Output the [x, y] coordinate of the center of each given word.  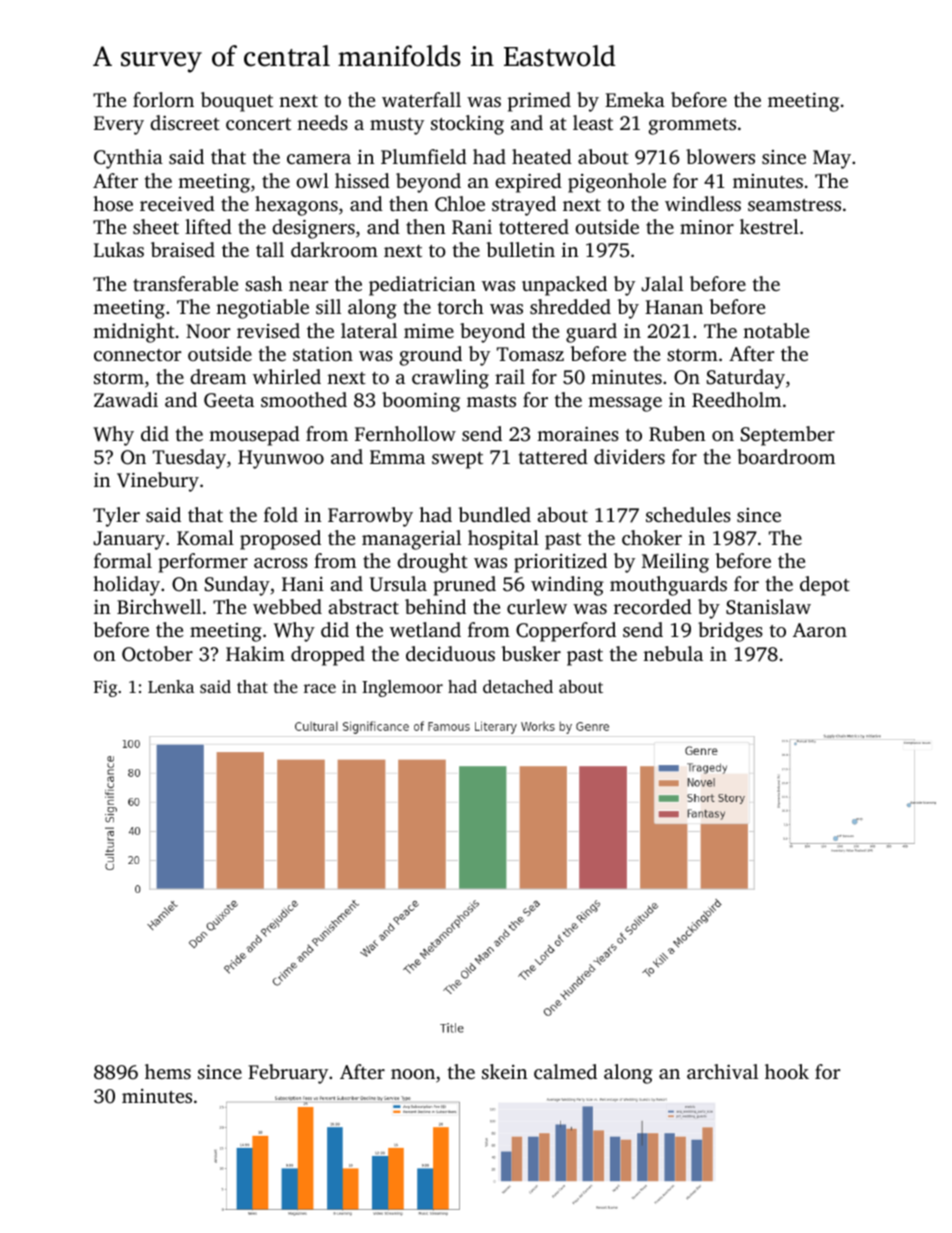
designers [313, 229]
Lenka [171, 686]
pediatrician [422, 286]
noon [413, 1074]
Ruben [677, 434]
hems [168, 1071]
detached [518, 686]
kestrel [769, 226]
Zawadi [126, 399]
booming [421, 402]
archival [722, 1071]
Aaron [820, 630]
